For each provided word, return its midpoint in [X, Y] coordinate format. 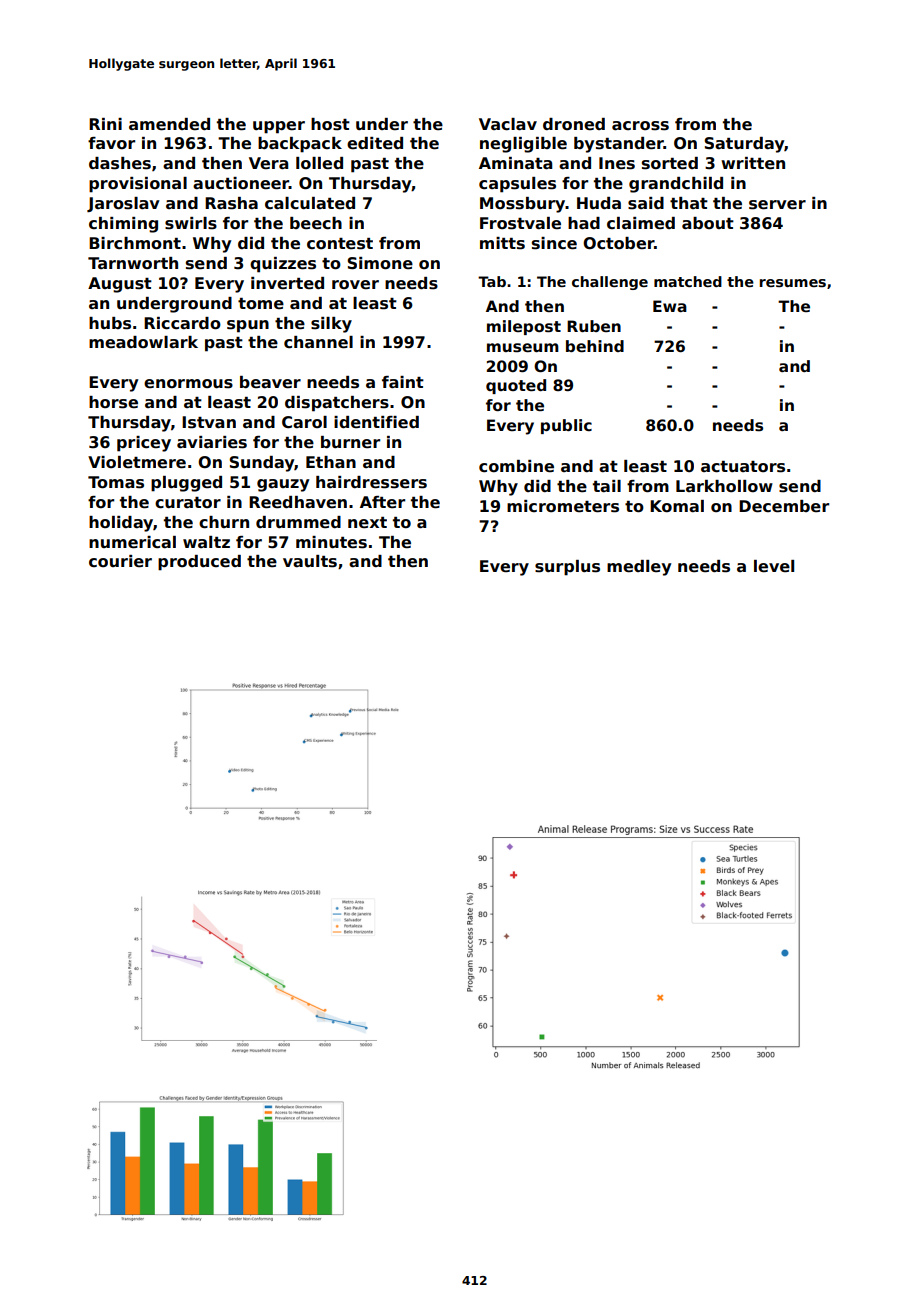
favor [111, 143]
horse [113, 402]
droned [574, 124]
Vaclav [508, 124]
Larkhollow [724, 486]
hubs [110, 323]
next [367, 522]
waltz [206, 542]
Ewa [670, 306]
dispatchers [337, 404]
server [777, 205]
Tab [492, 281]
